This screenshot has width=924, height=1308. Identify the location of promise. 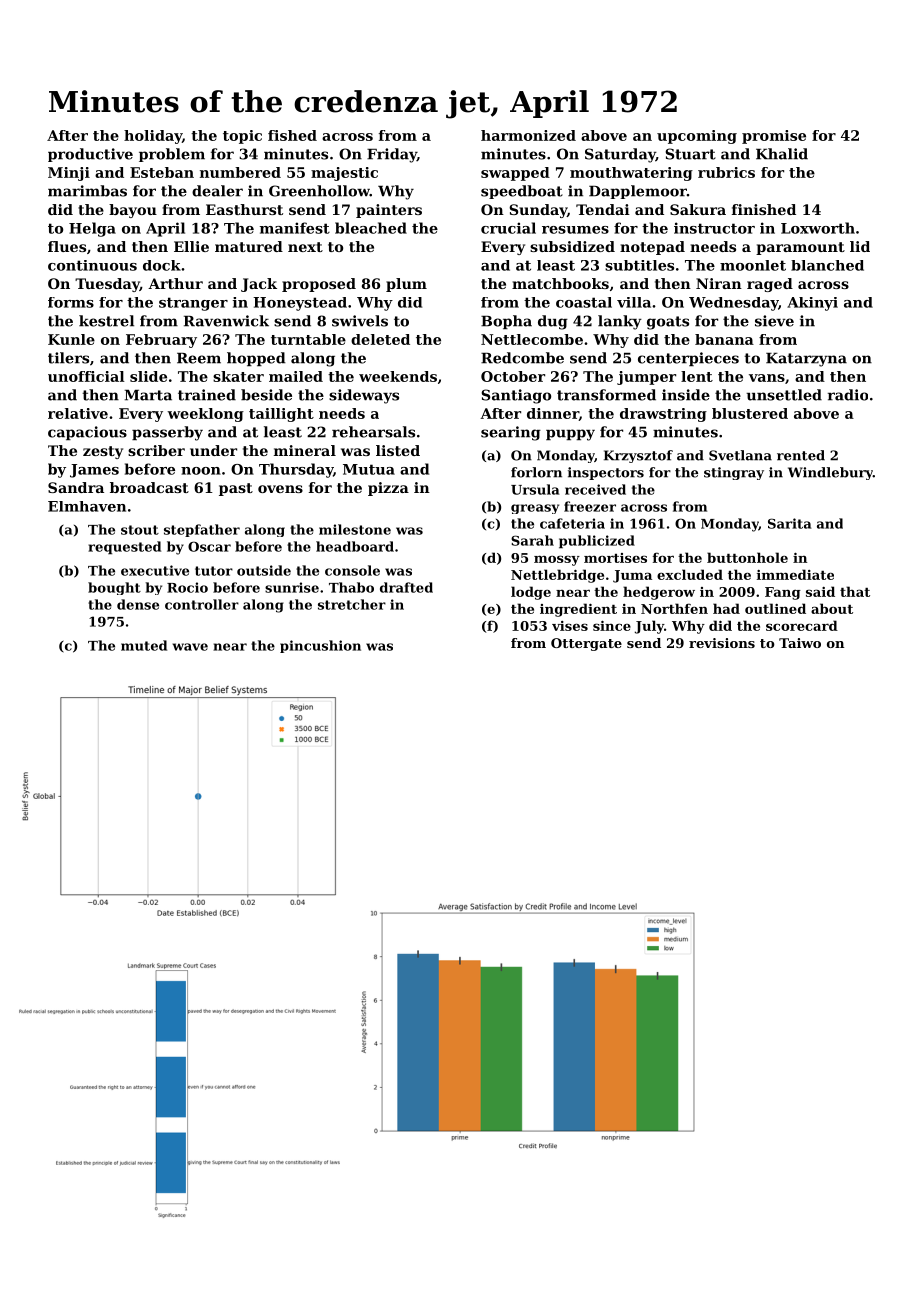
(774, 137).
